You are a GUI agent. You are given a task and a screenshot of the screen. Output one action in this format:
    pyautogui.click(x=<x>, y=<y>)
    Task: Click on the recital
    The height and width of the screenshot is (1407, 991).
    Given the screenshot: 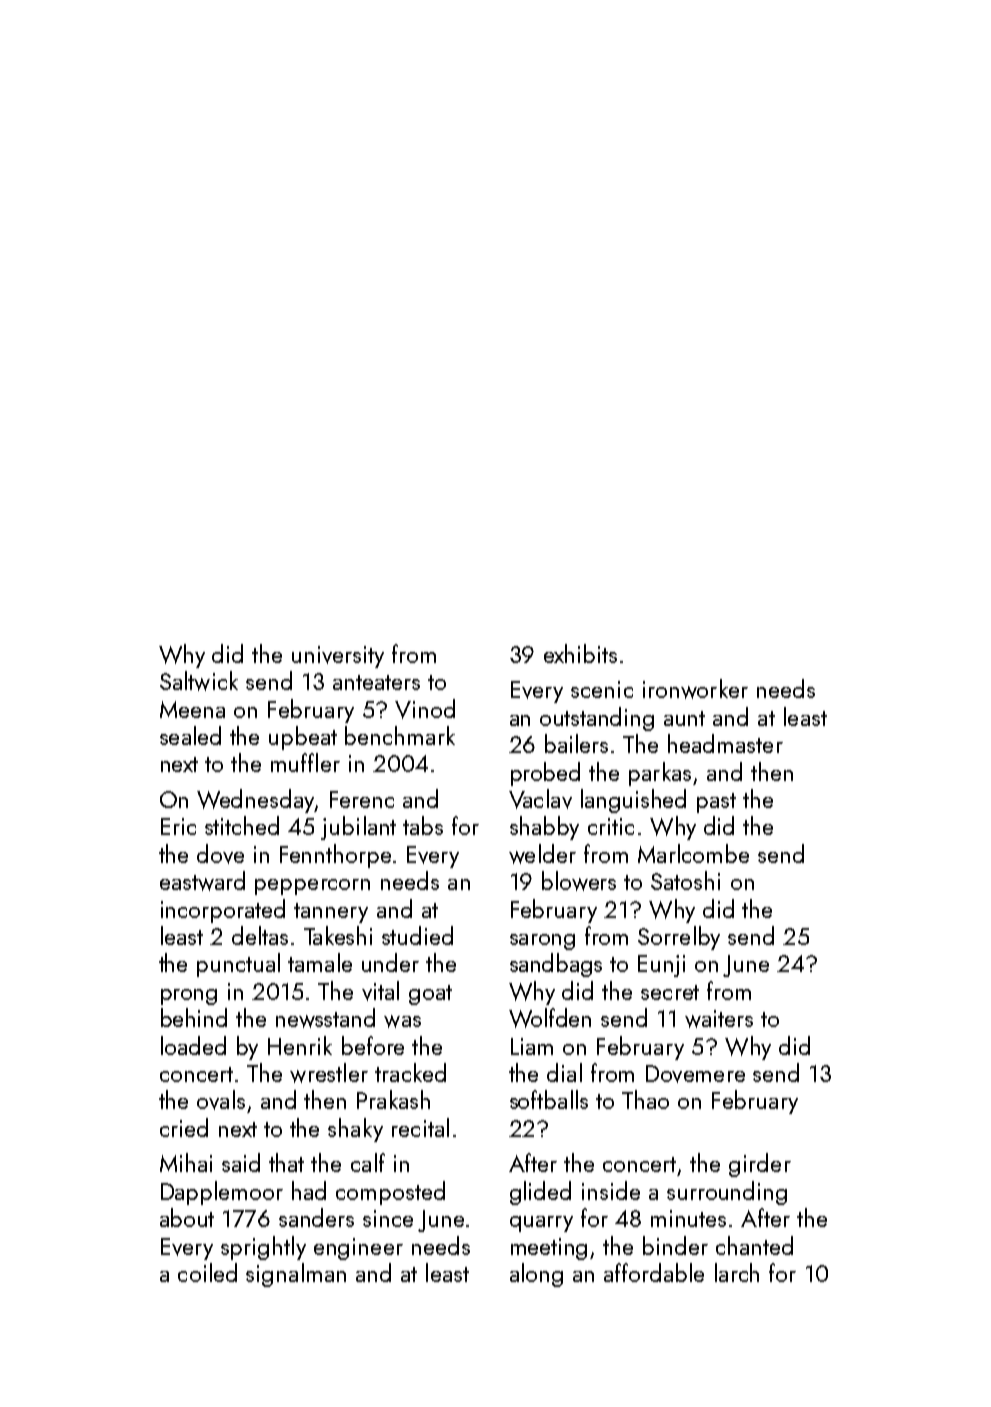 What is the action you would take?
    pyautogui.click(x=420, y=1127)
